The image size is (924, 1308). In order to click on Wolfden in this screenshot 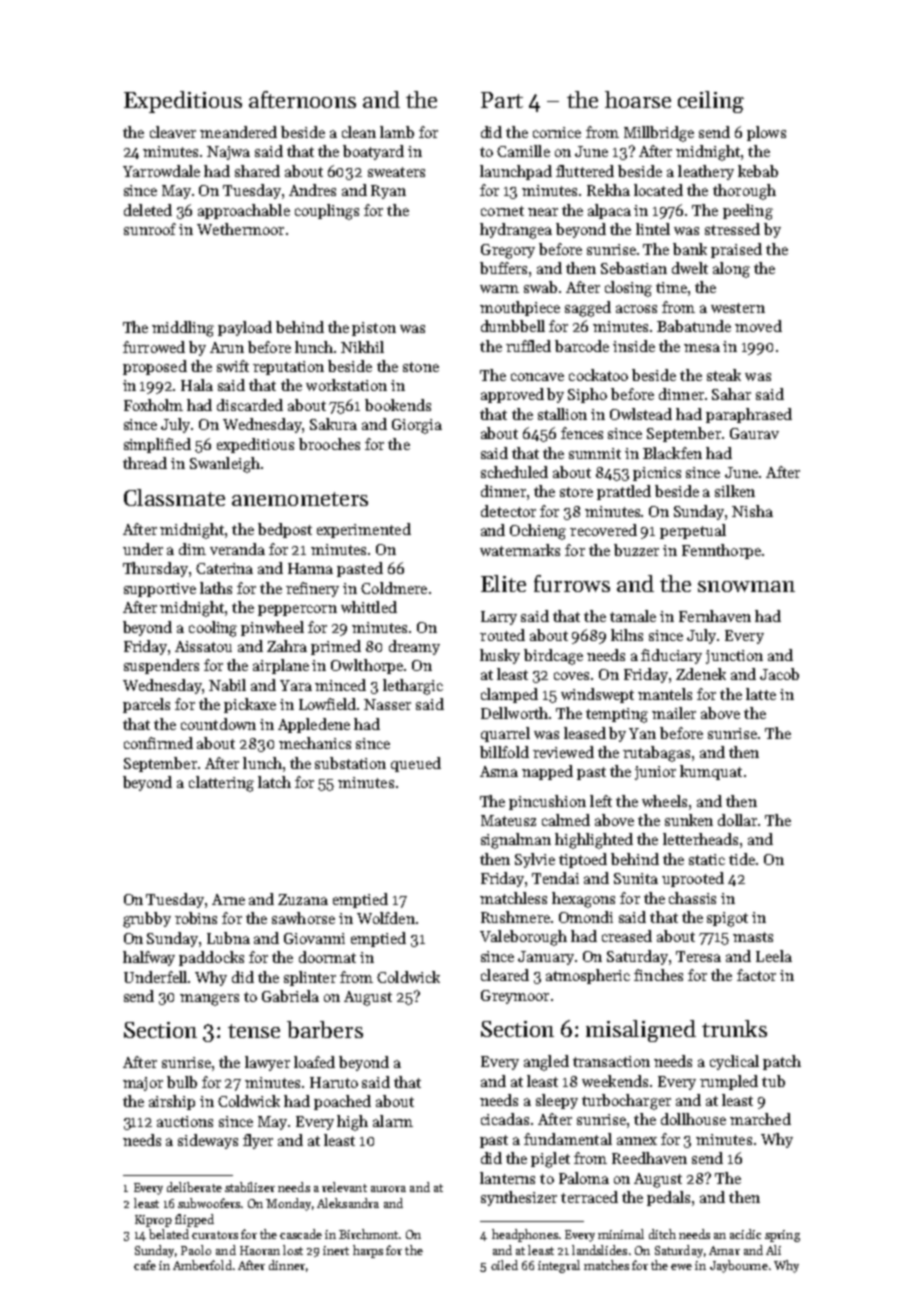, I will do `click(386, 918)`.
